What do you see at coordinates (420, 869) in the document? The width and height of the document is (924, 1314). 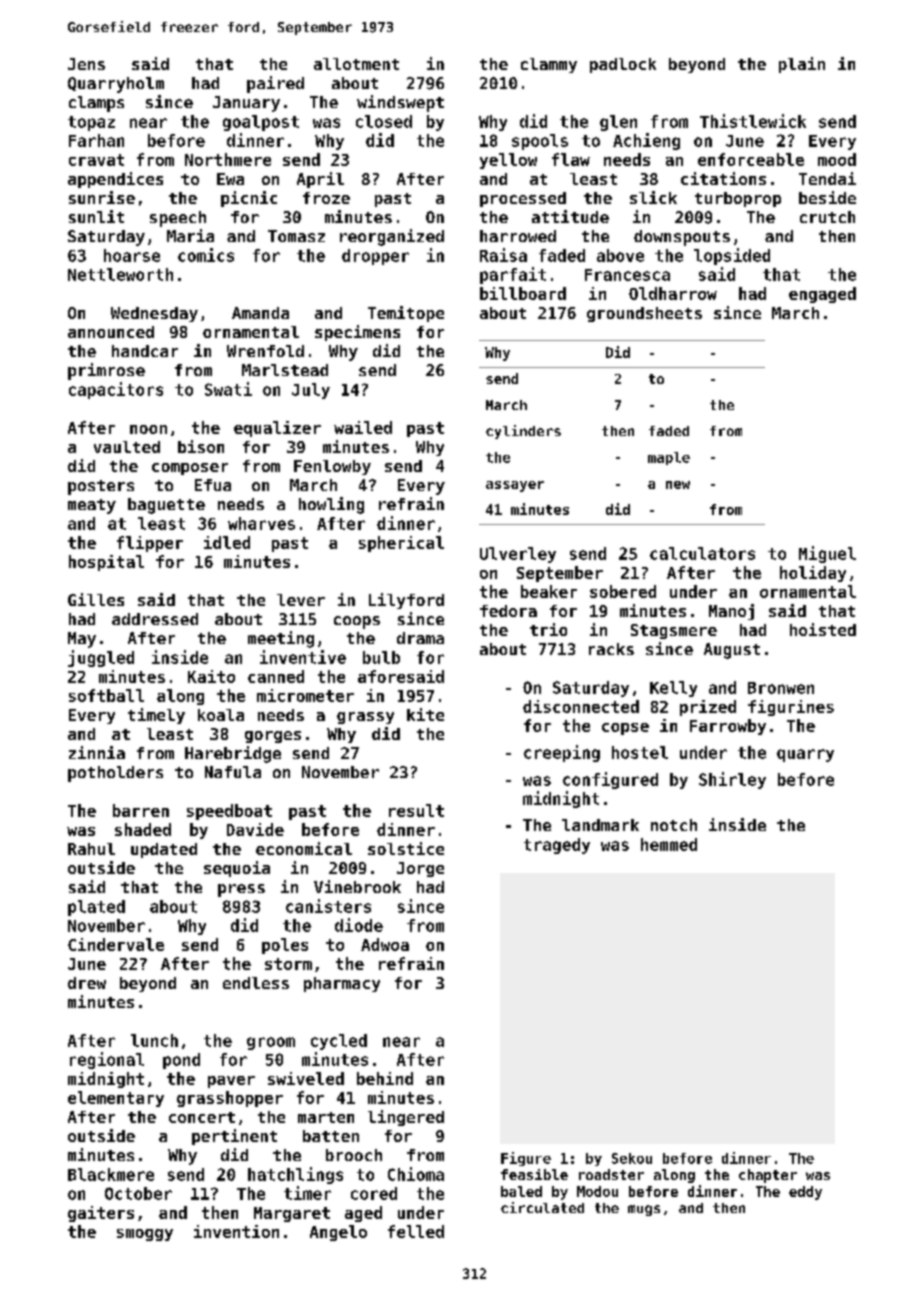 I see `Jorge` at bounding box center [420, 869].
